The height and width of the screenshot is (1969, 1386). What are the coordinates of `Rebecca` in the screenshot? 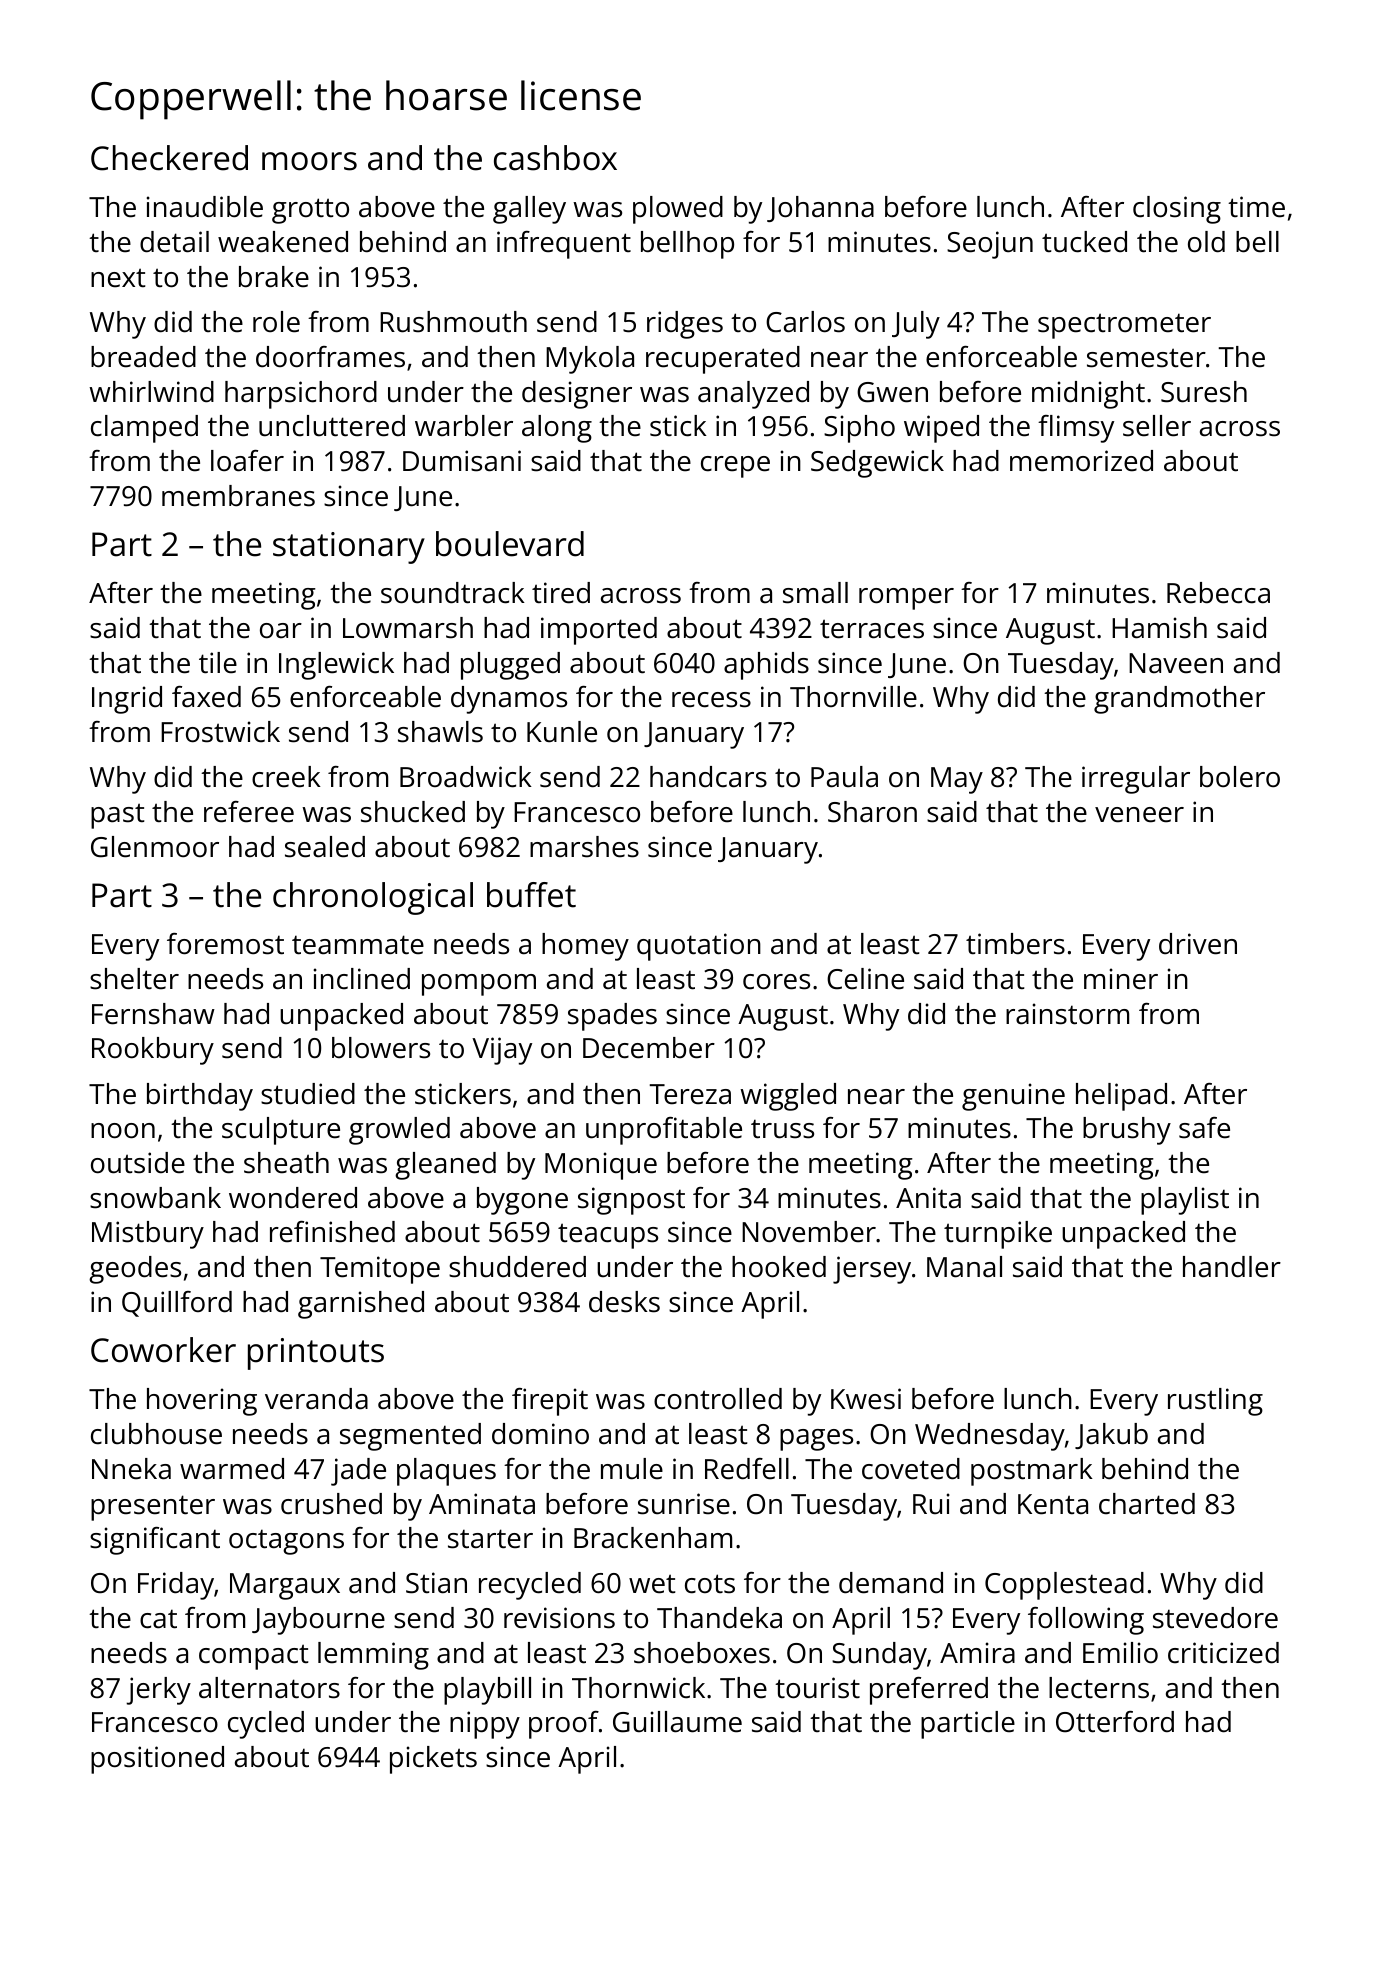 It's located at (1218, 593).
